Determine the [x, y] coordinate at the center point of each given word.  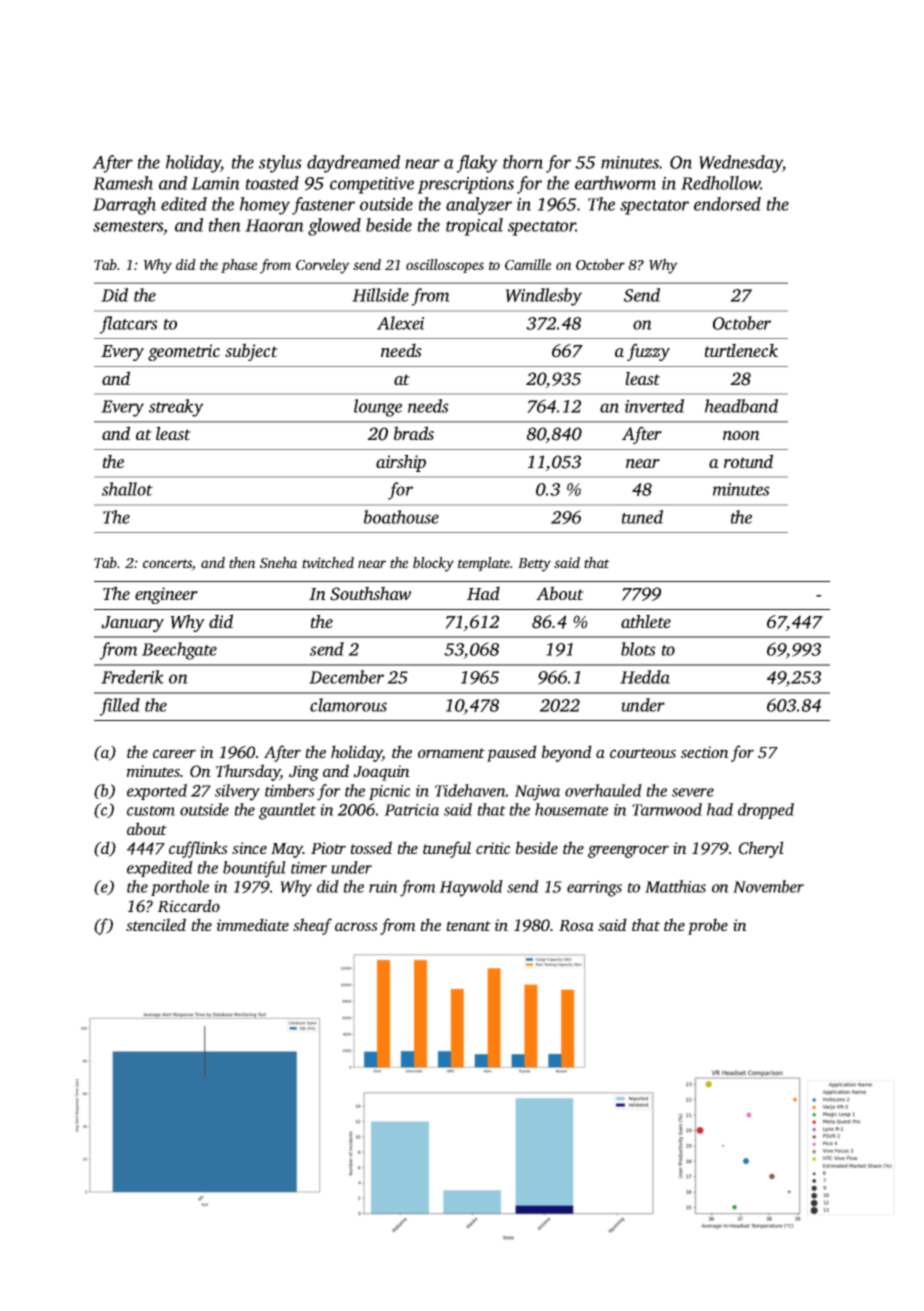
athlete [646, 621]
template [484, 564]
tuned [642, 517]
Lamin [215, 183]
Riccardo [189, 906]
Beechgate [179, 651]
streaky [176, 408]
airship [401, 463]
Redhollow [721, 183]
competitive [372, 185]
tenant [468, 926]
